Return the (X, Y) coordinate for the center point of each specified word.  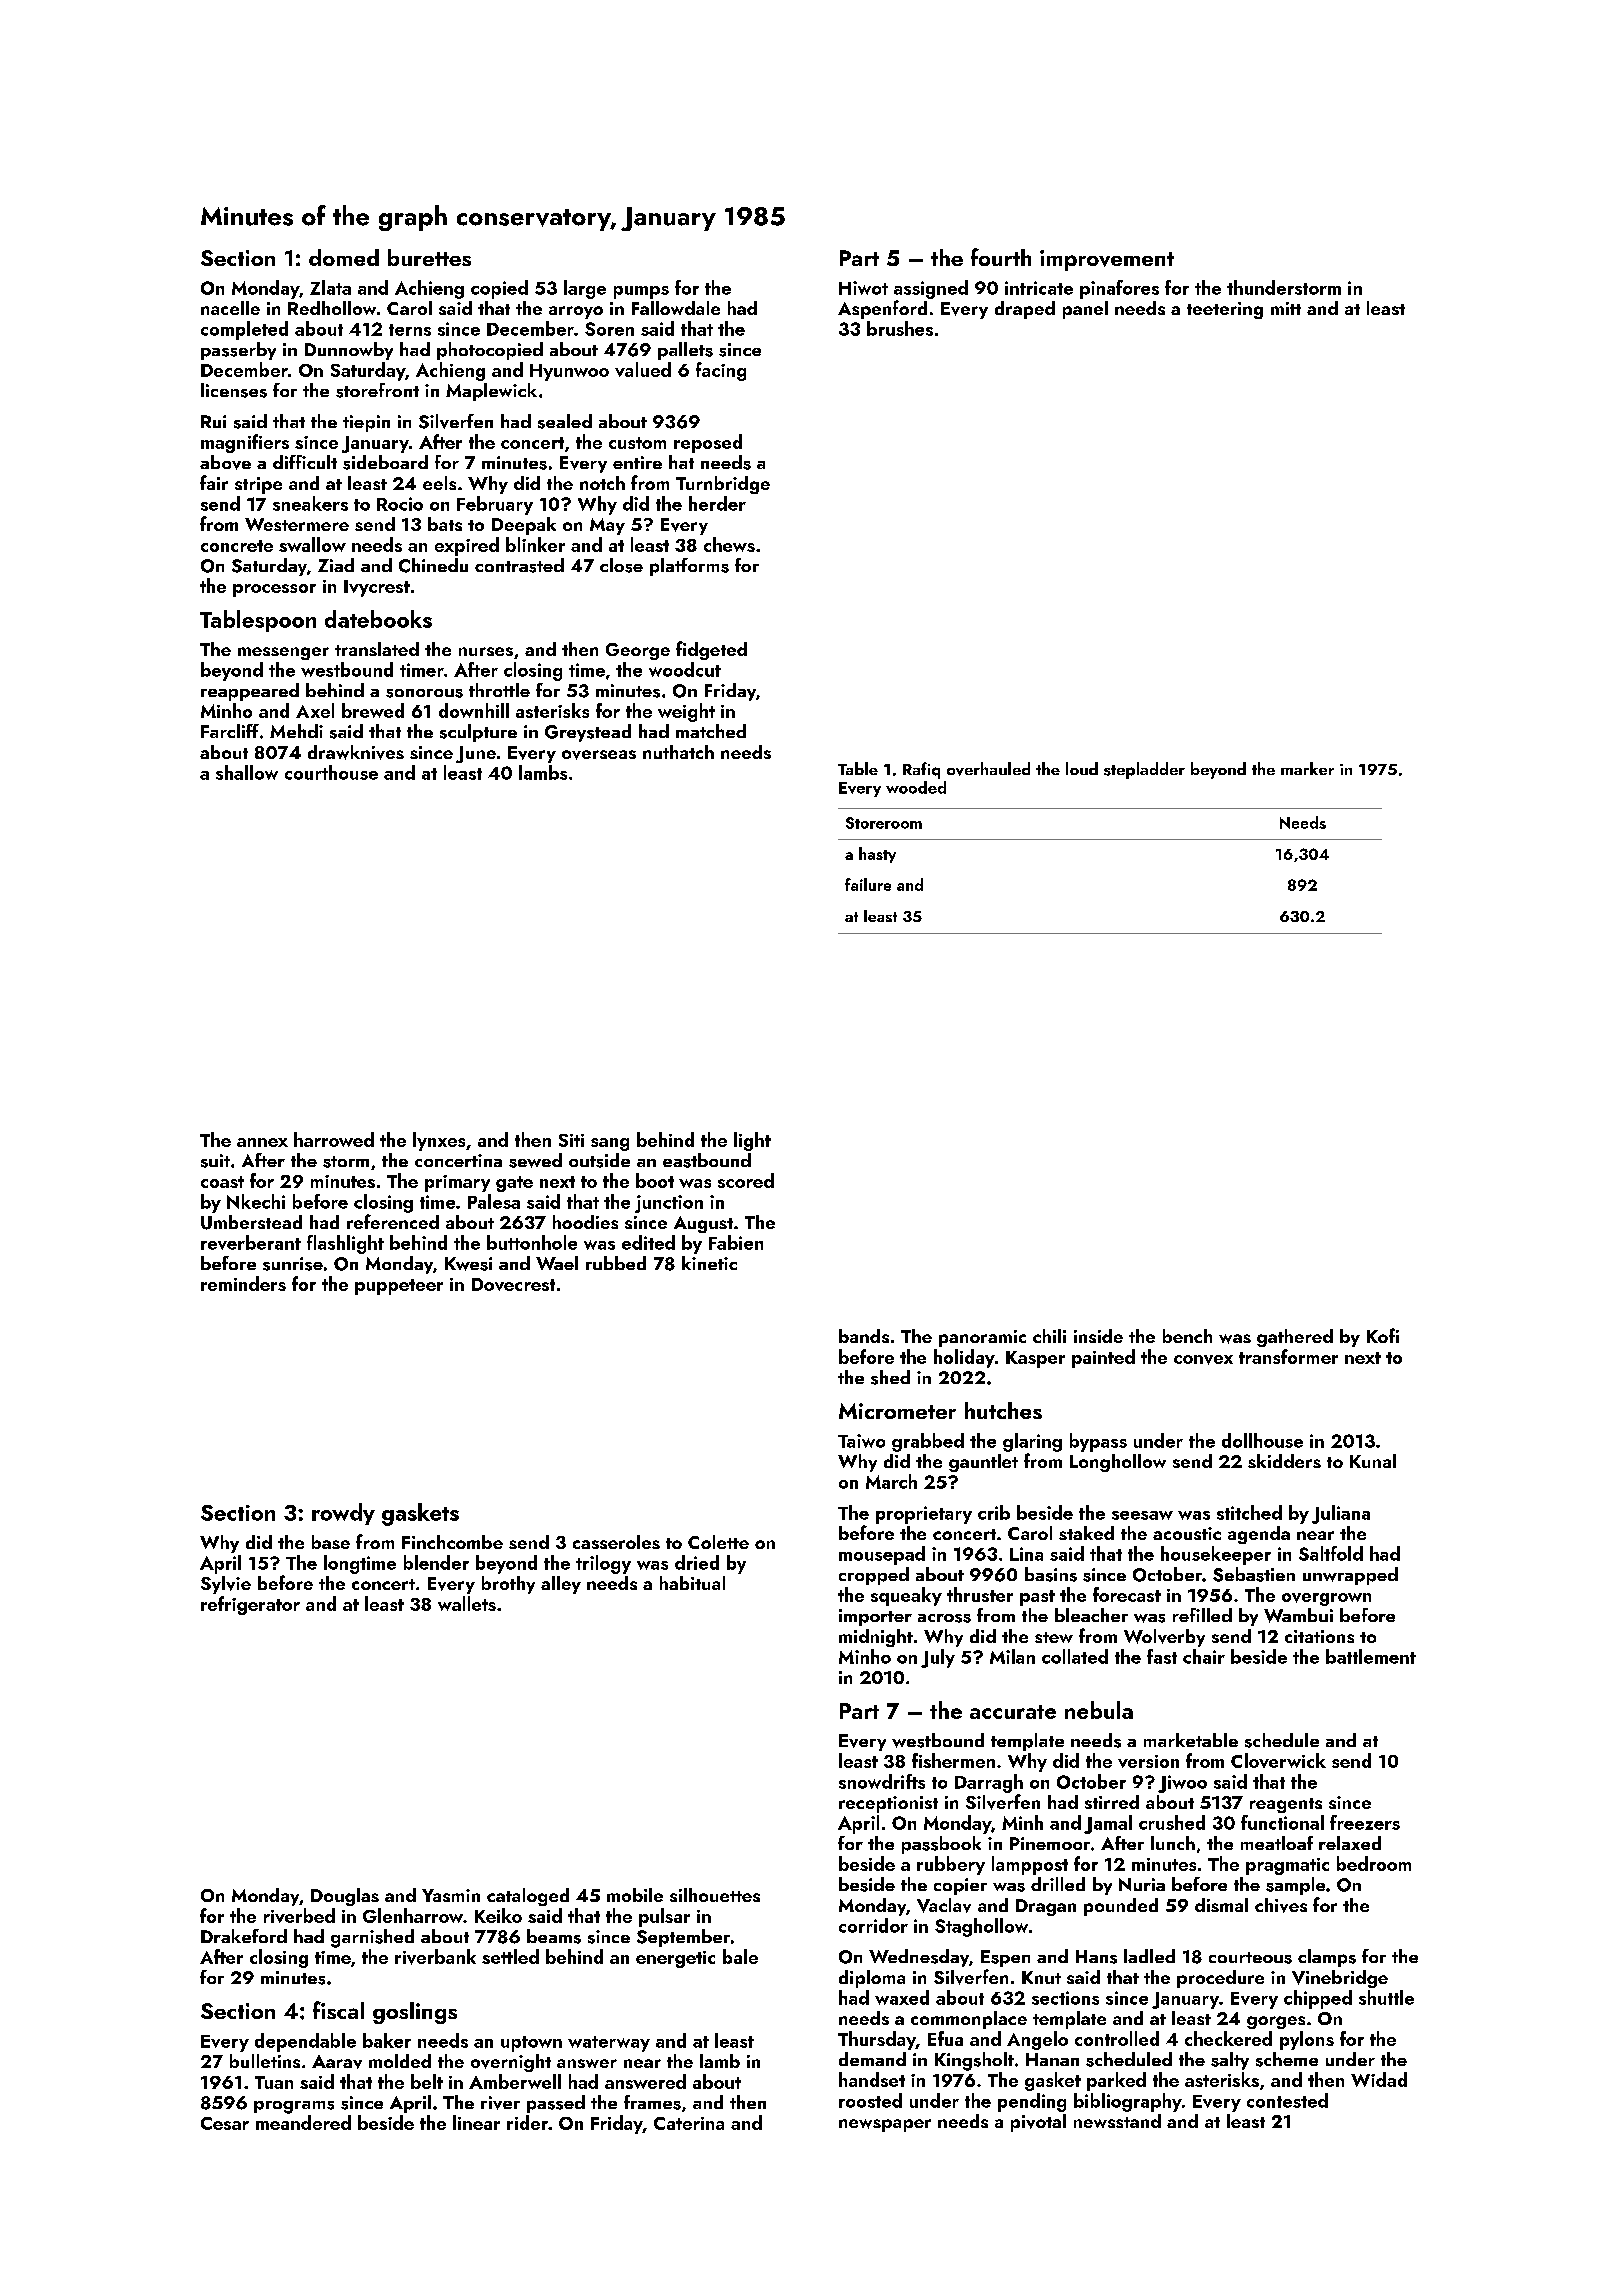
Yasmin (451, 1895)
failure (868, 884)
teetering (1225, 310)
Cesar (225, 2123)
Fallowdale (676, 308)
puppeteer (399, 1287)
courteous (1250, 1958)
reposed (708, 443)
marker (1307, 768)
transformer (1288, 1356)
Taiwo (861, 1441)
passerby (238, 351)
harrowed (334, 1139)
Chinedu (433, 565)
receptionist (888, 1804)
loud (1082, 768)
